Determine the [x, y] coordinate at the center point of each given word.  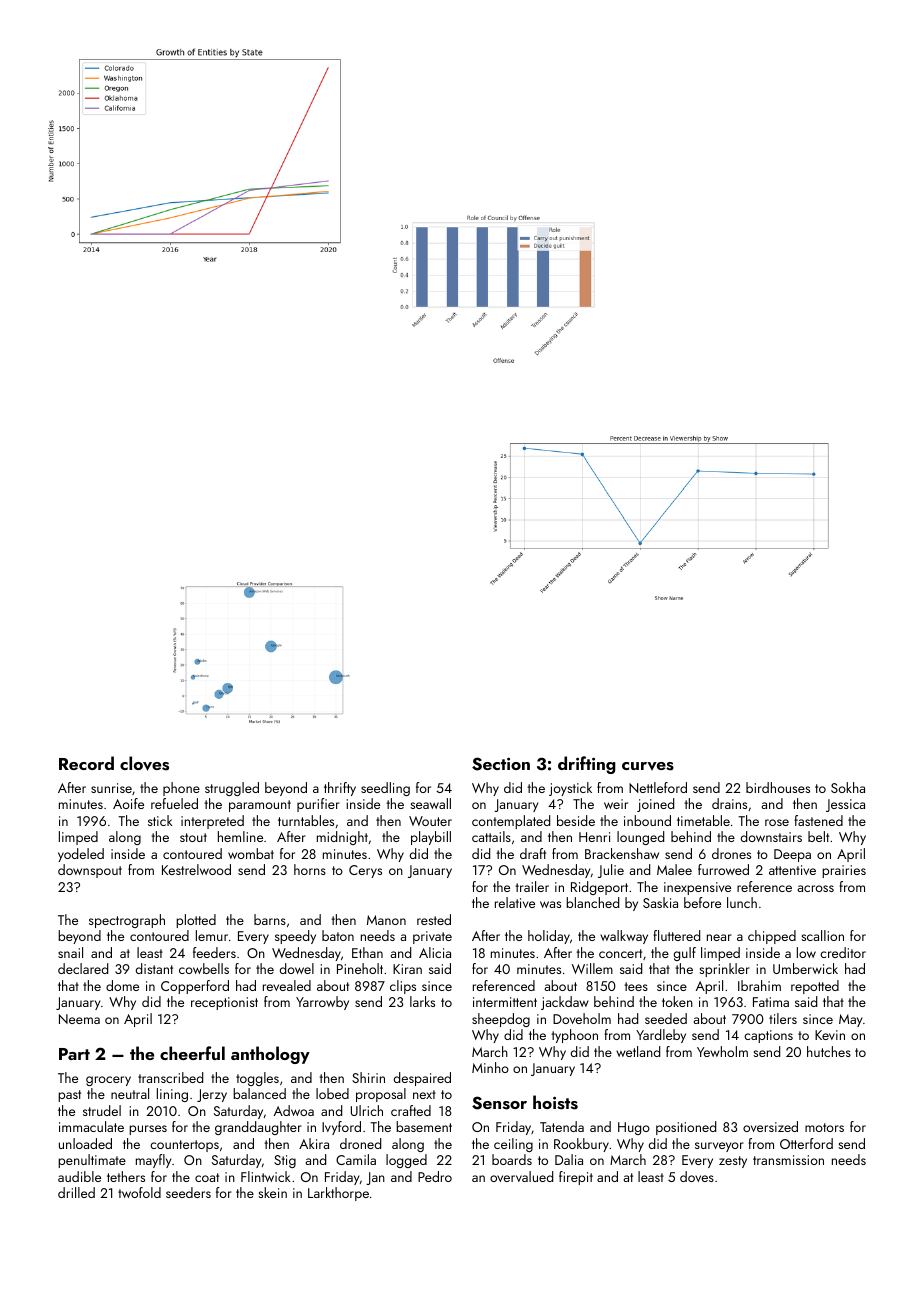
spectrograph [127, 921]
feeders [214, 952]
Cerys [365, 871]
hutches [829, 1051]
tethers [126, 1176]
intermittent [505, 1002]
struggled [232, 789]
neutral [130, 1093]
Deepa [792, 855]
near [719, 937]
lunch [742, 902]
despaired [422, 1079]
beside [576, 820]
